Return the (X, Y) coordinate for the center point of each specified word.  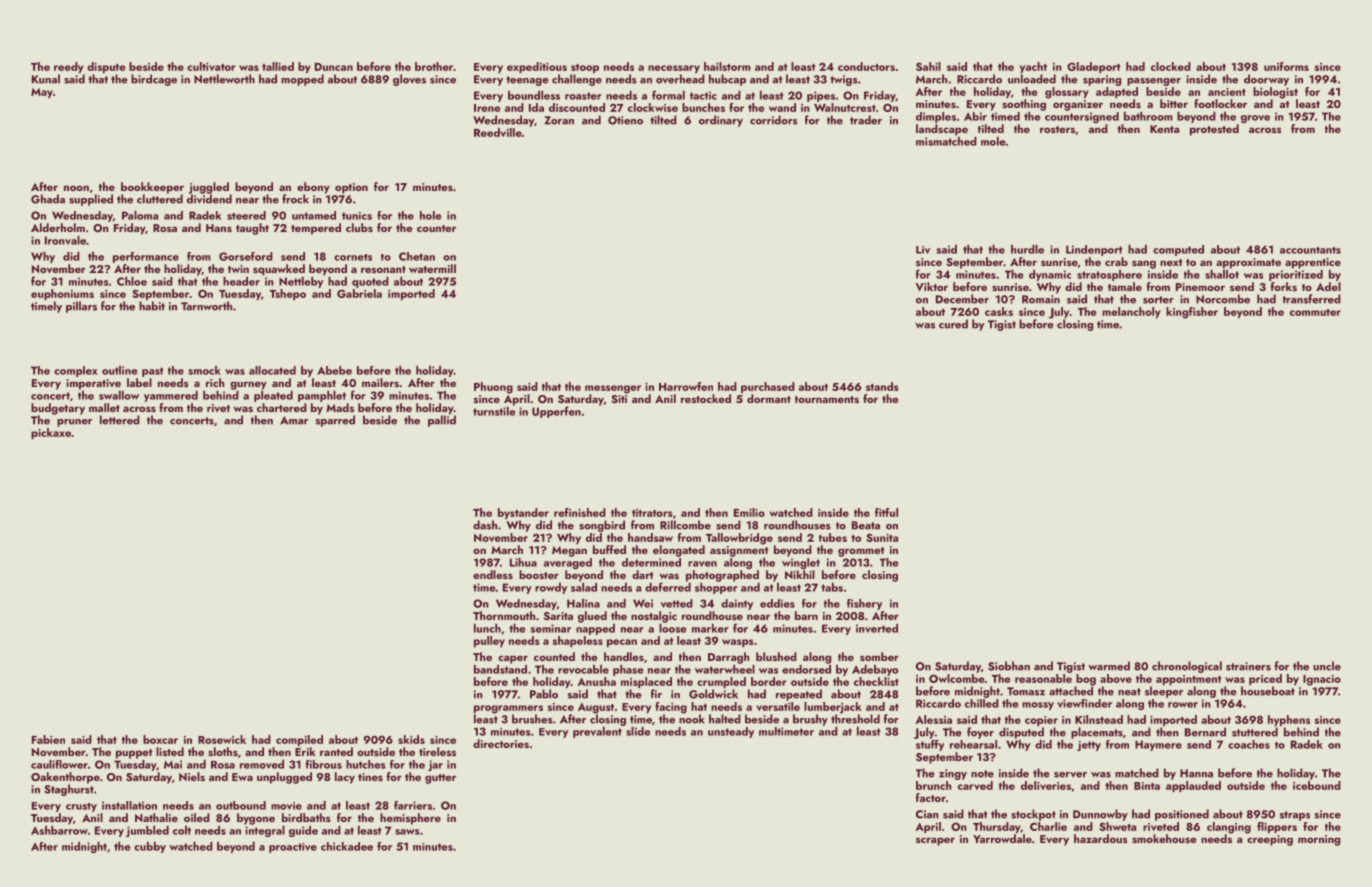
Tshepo (288, 294)
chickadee (347, 846)
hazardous (1100, 838)
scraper (935, 841)
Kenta (1164, 129)
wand (782, 107)
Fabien (48, 739)
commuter (1315, 312)
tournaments (827, 399)
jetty (1089, 746)
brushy (810, 720)
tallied (278, 66)
